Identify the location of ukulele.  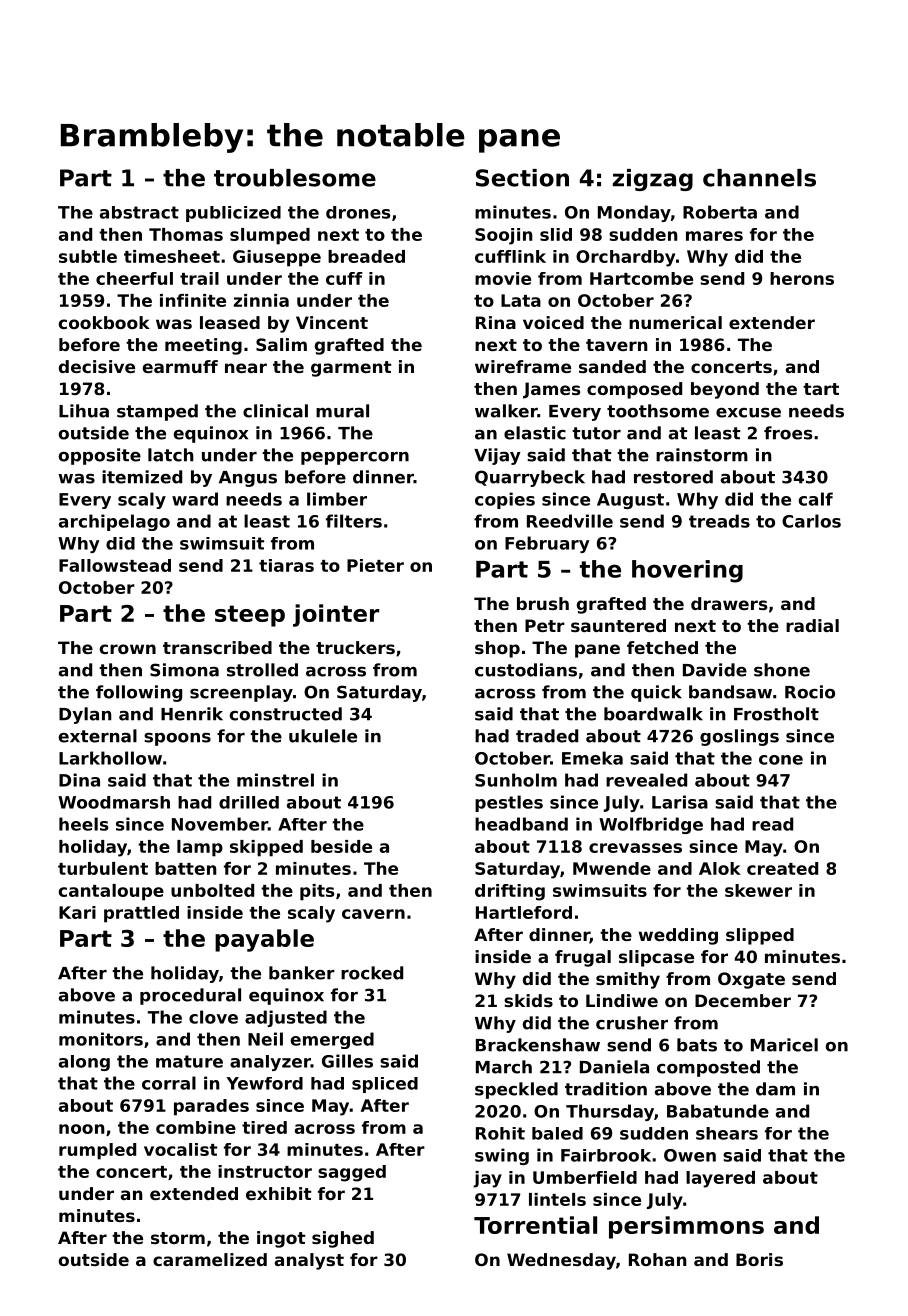
(323, 736).
